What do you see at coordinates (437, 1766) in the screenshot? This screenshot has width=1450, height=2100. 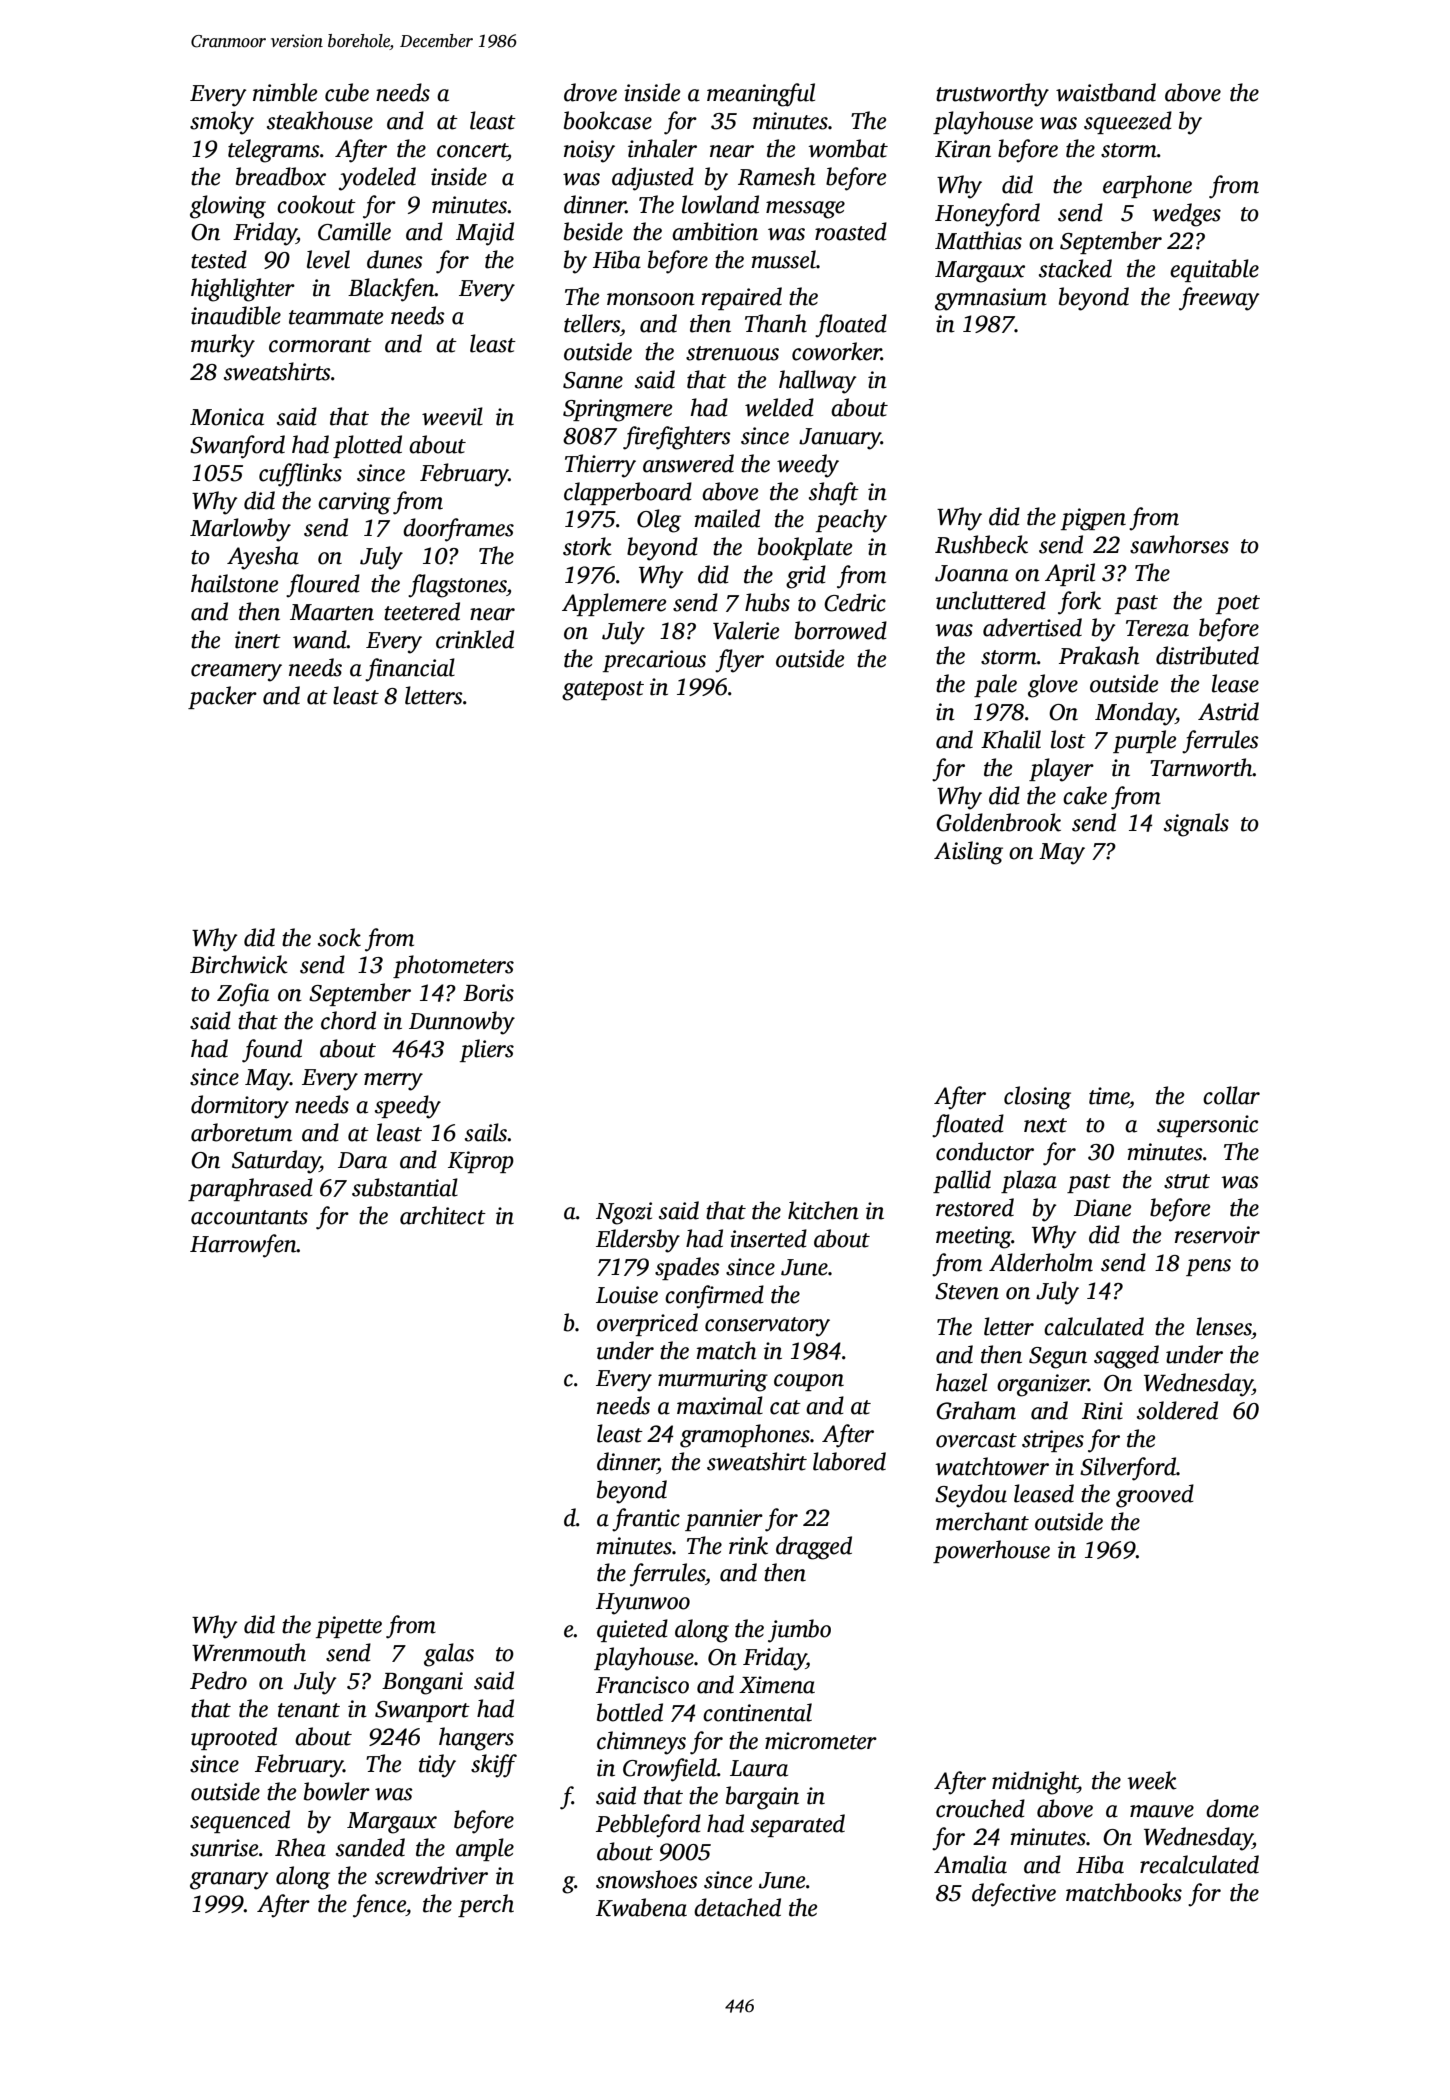 I see `tidy` at bounding box center [437, 1766].
